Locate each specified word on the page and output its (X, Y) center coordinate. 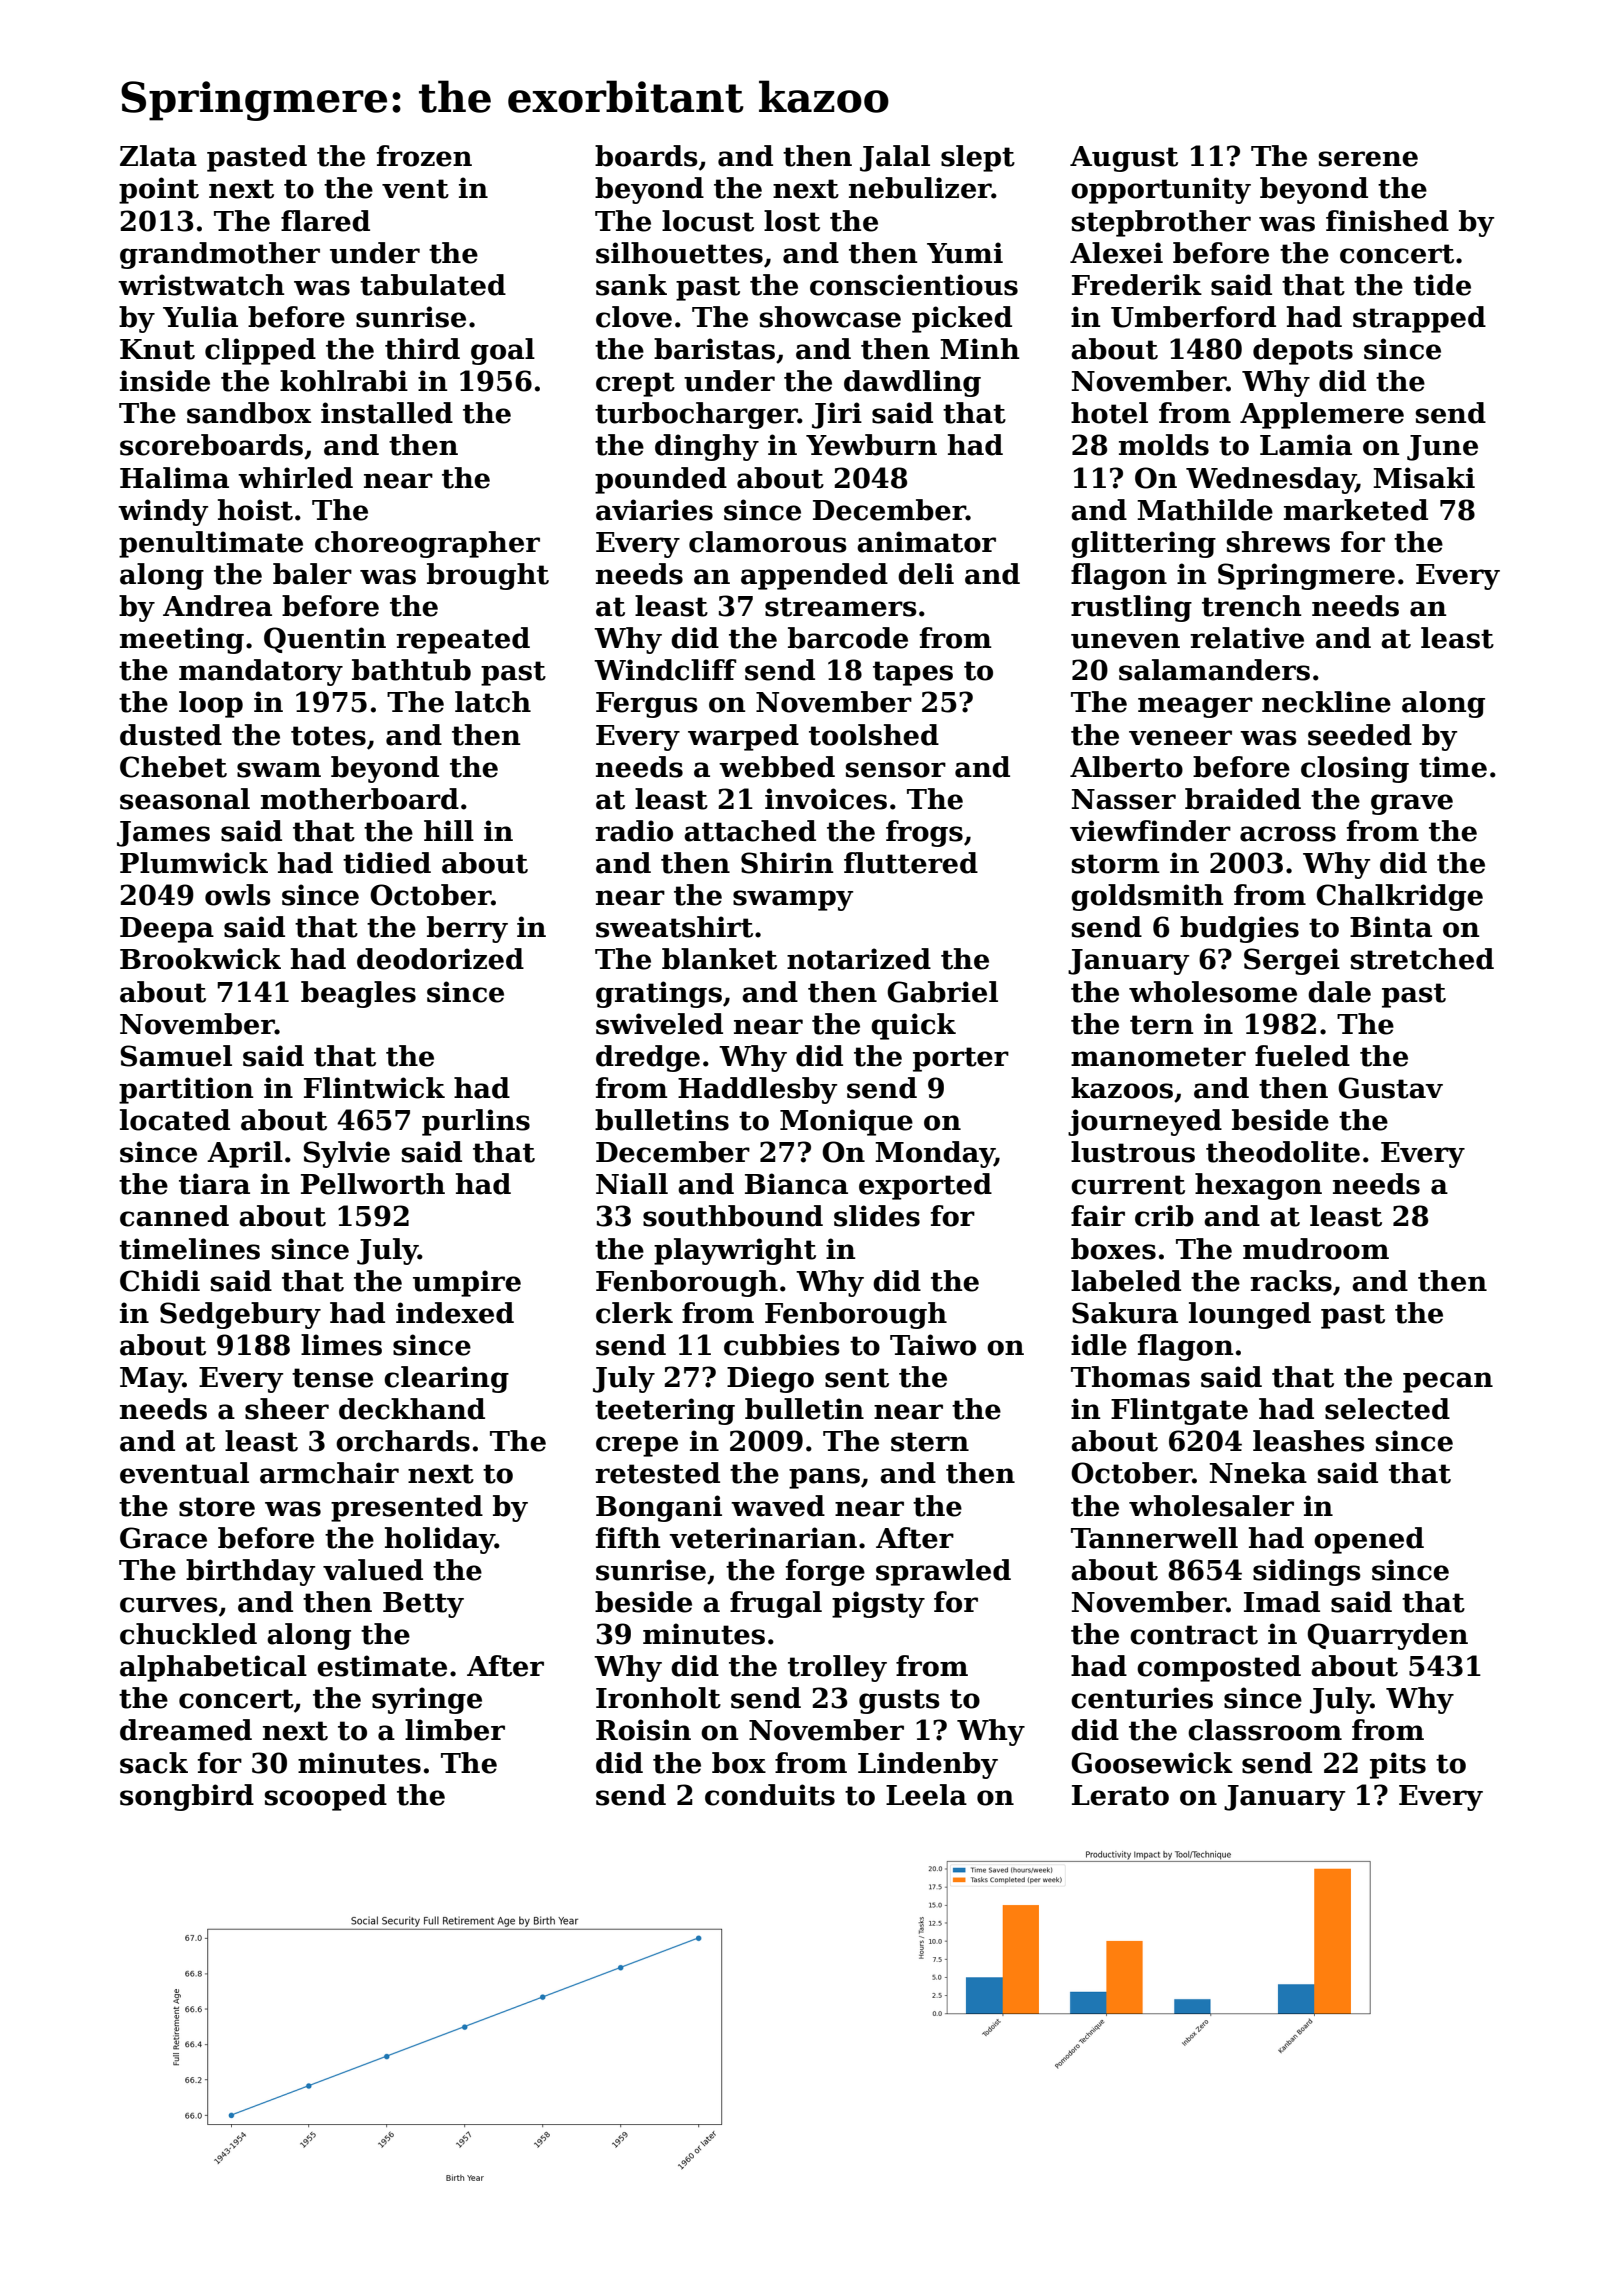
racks (1291, 1281)
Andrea (217, 606)
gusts (899, 1701)
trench (1252, 606)
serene (1368, 159)
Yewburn (871, 445)
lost (792, 221)
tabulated (433, 285)
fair (1098, 1216)
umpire (467, 1283)
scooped (326, 1797)
